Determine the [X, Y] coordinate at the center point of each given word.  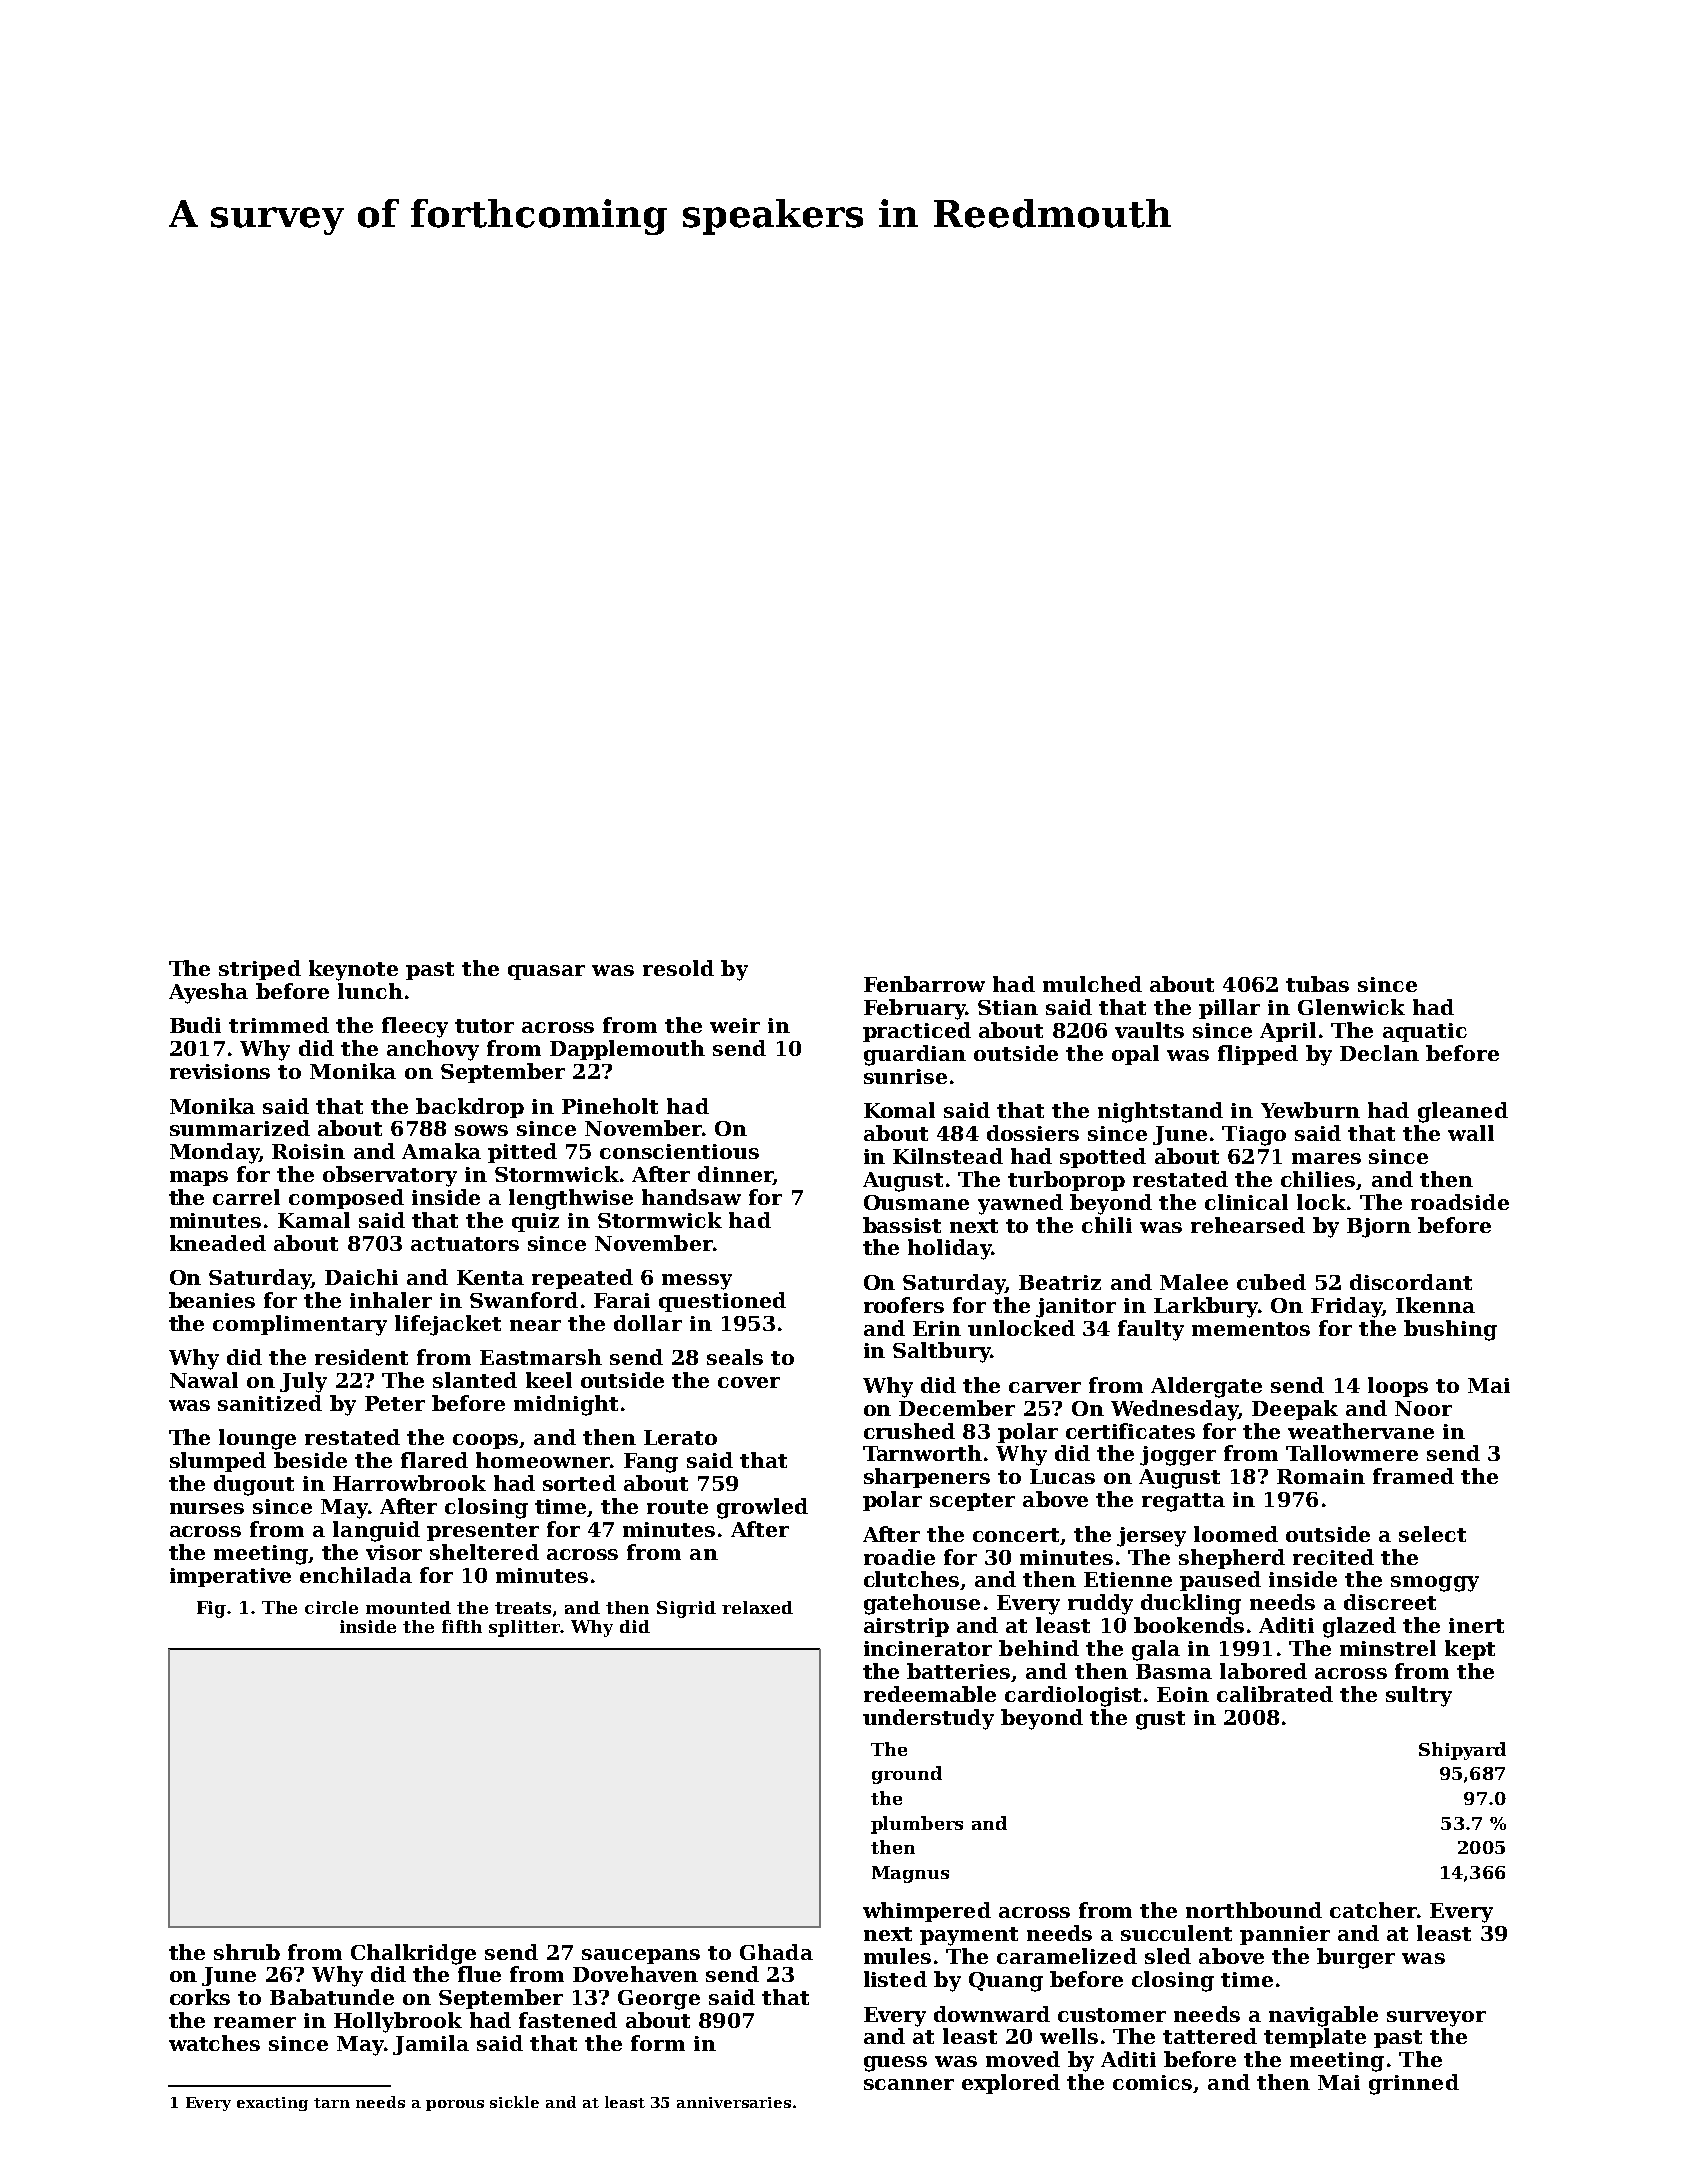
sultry [1419, 1696]
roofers [904, 1305]
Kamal [314, 1220]
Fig [211, 1609]
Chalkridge [413, 1954]
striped [260, 970]
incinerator [928, 1648]
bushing [1450, 1330]
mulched [1092, 984]
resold [678, 968]
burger [1356, 1958]
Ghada [776, 1952]
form [658, 2043]
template [1315, 2038]
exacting [272, 2104]
